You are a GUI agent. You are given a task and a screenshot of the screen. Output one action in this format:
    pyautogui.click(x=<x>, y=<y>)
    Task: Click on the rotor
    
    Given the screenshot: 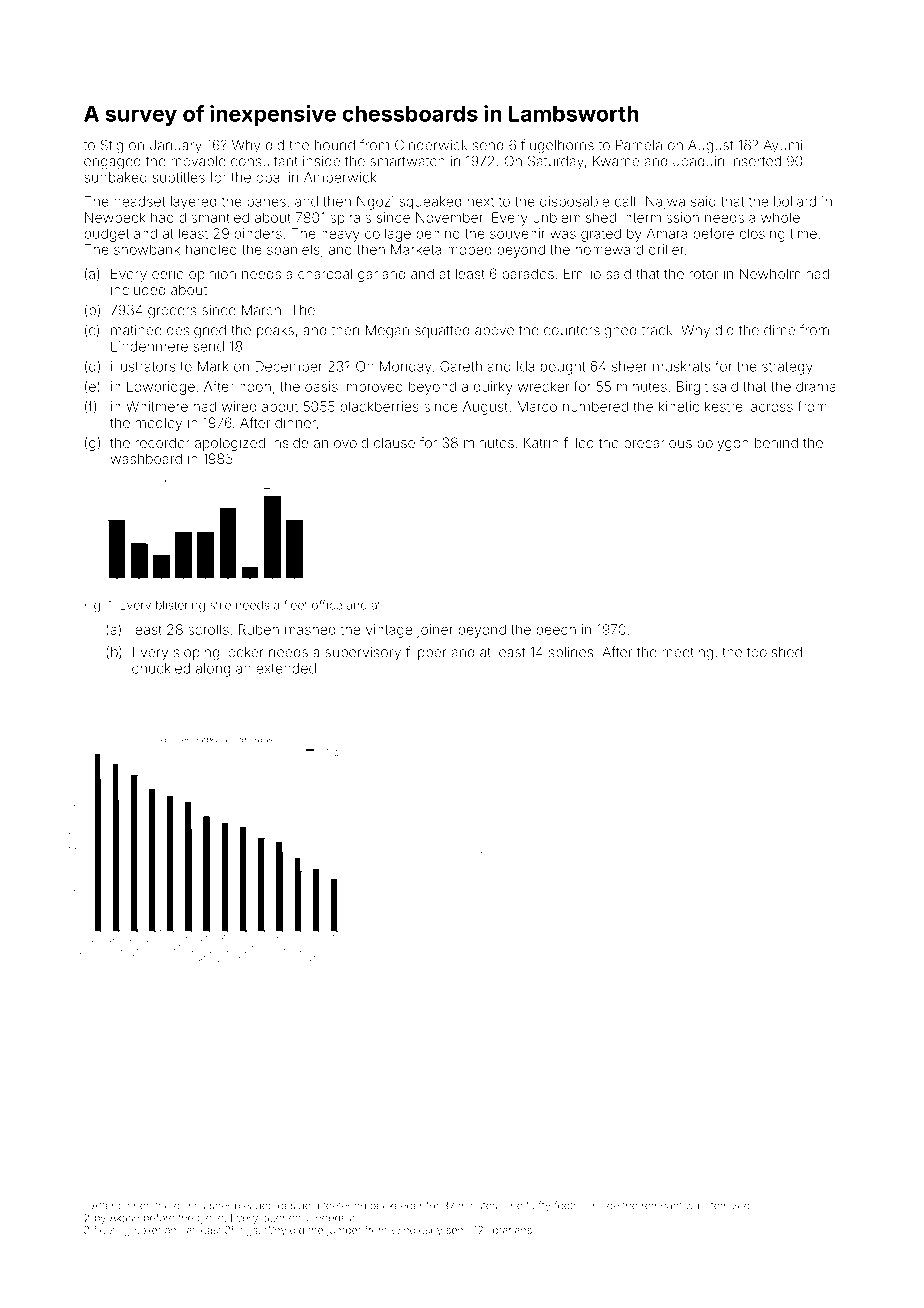 What is the action you would take?
    pyautogui.click(x=704, y=274)
